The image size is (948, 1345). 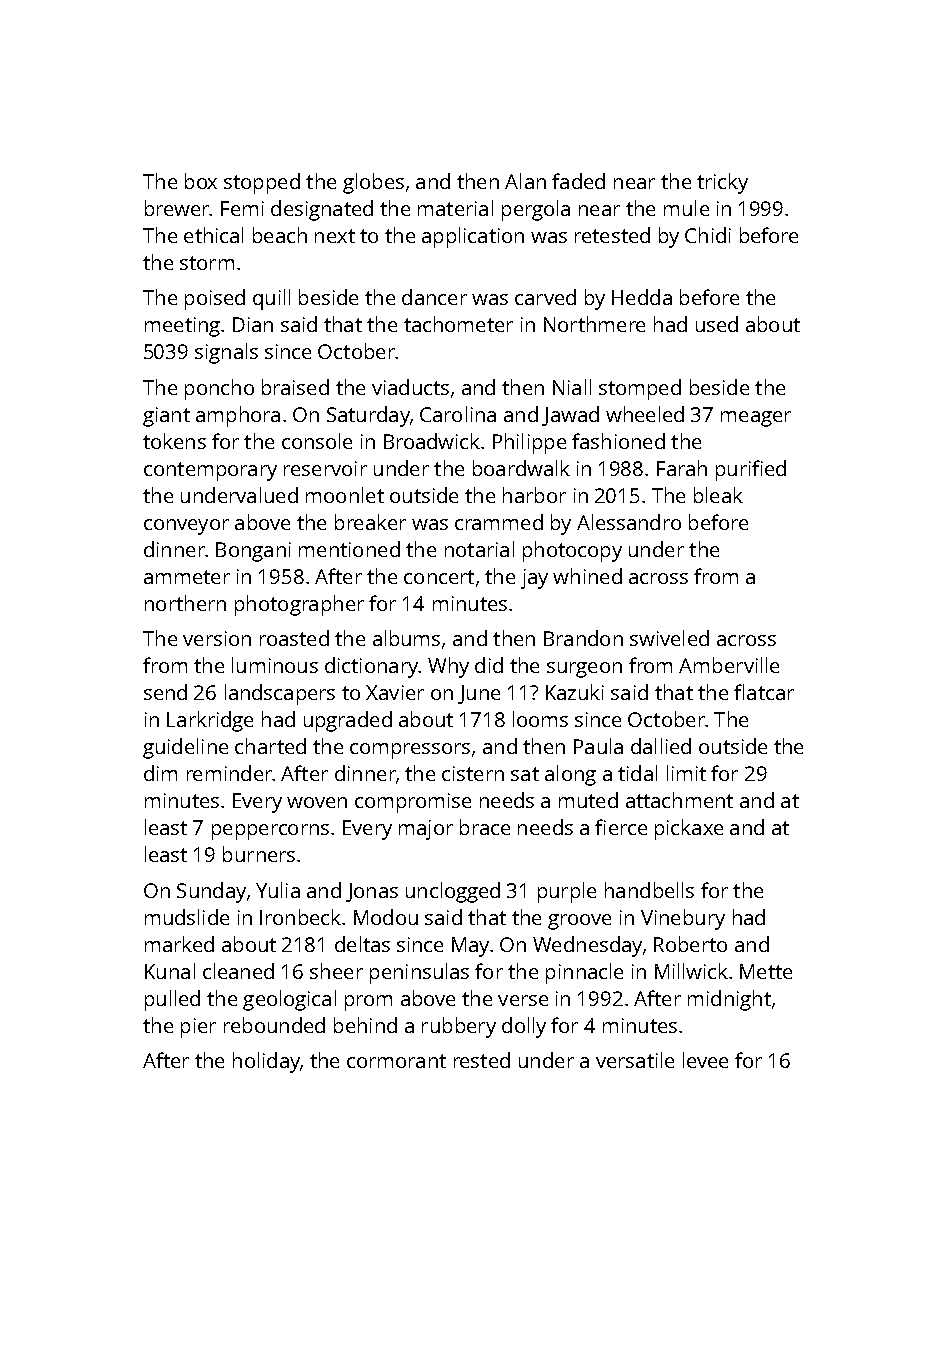 I want to click on brewer, so click(x=177, y=208).
